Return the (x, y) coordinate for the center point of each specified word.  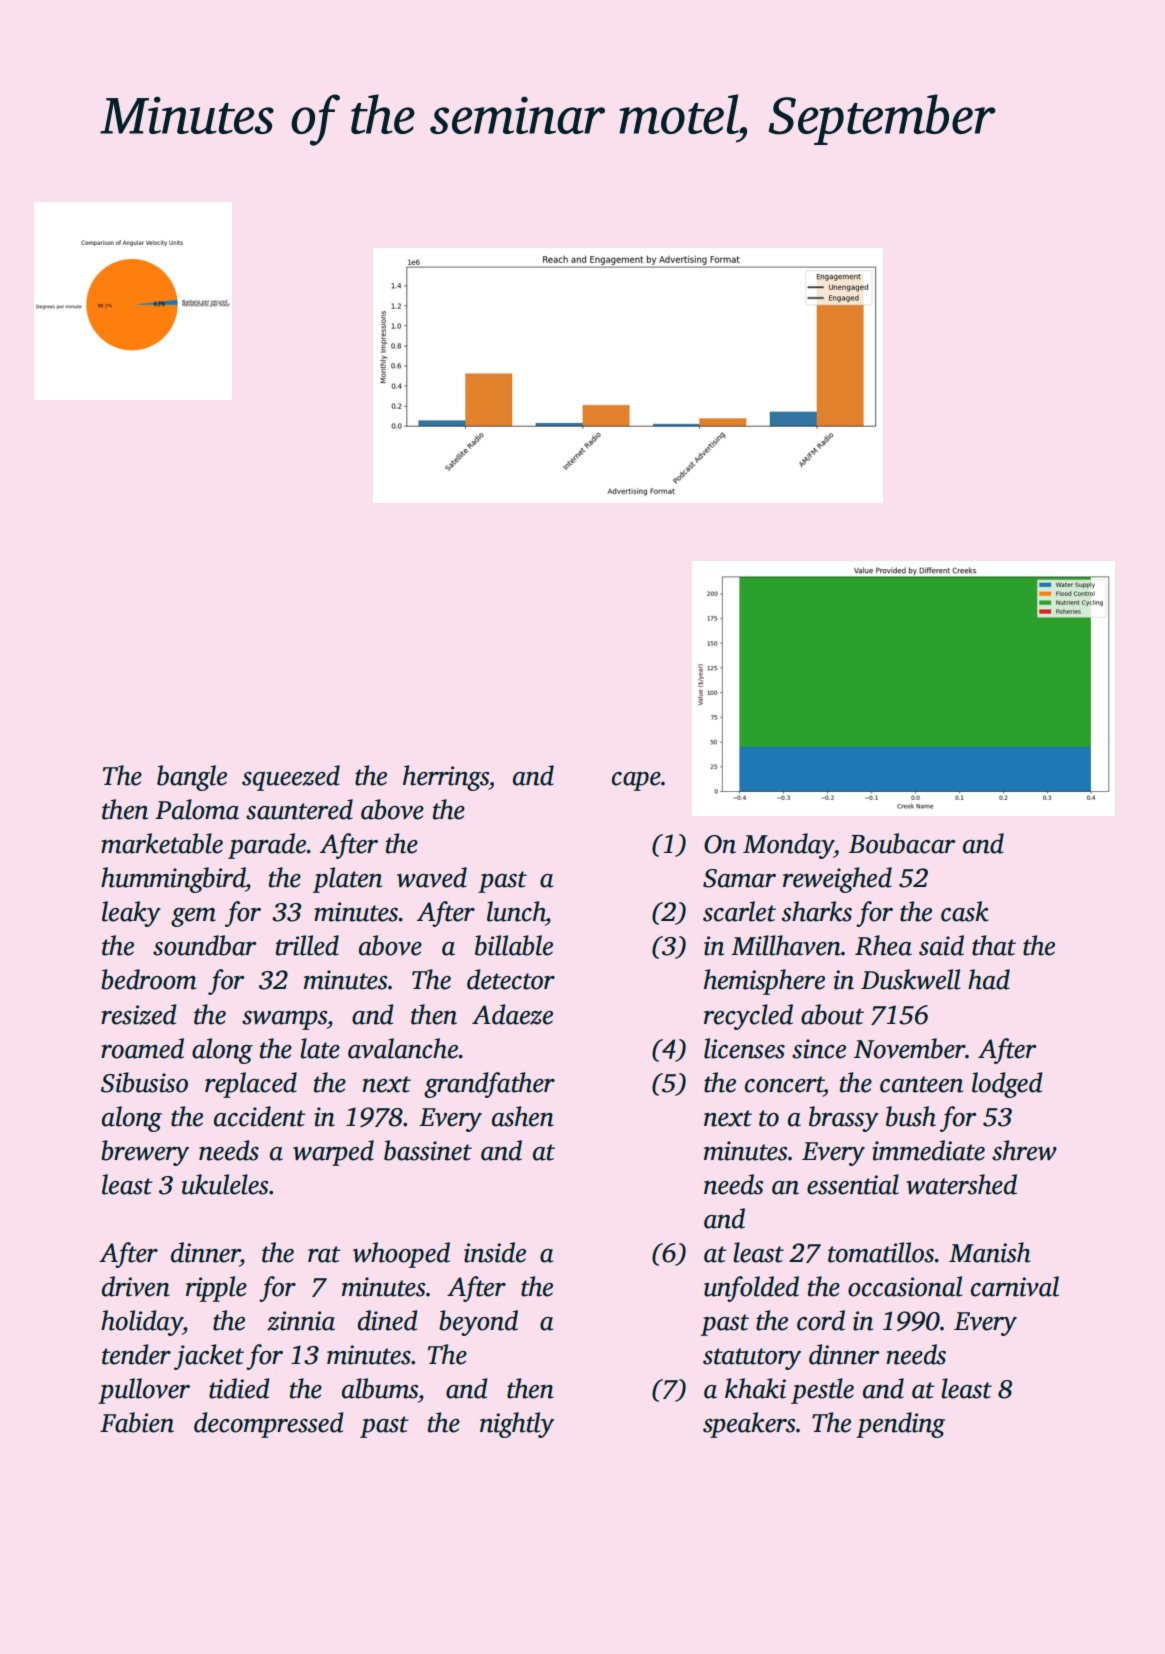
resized (139, 1014)
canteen (921, 1084)
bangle (192, 778)
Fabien (137, 1422)
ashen (523, 1116)
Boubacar (902, 843)
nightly (517, 1425)
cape (636, 781)
